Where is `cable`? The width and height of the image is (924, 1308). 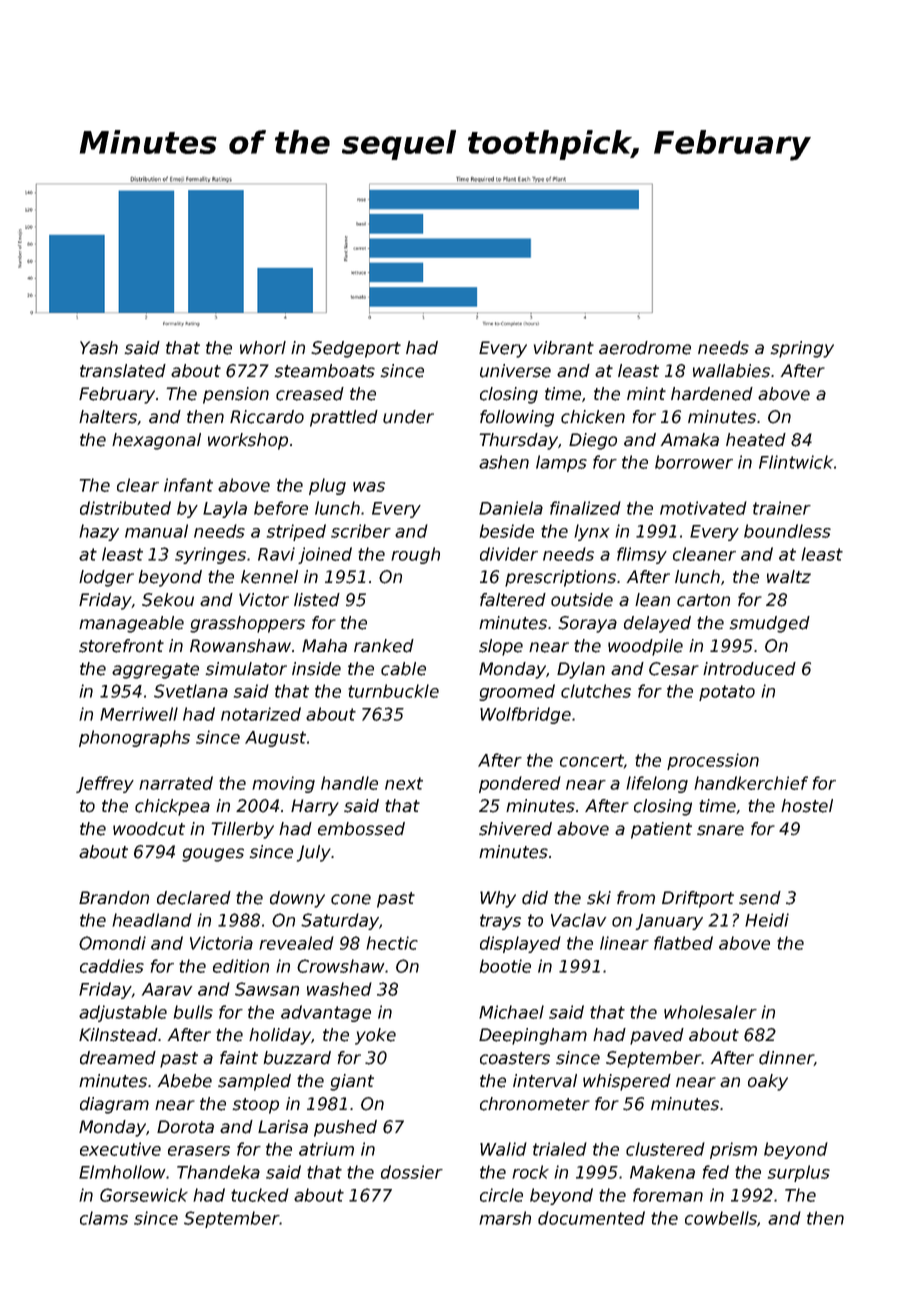
cable is located at coordinates (403, 669).
